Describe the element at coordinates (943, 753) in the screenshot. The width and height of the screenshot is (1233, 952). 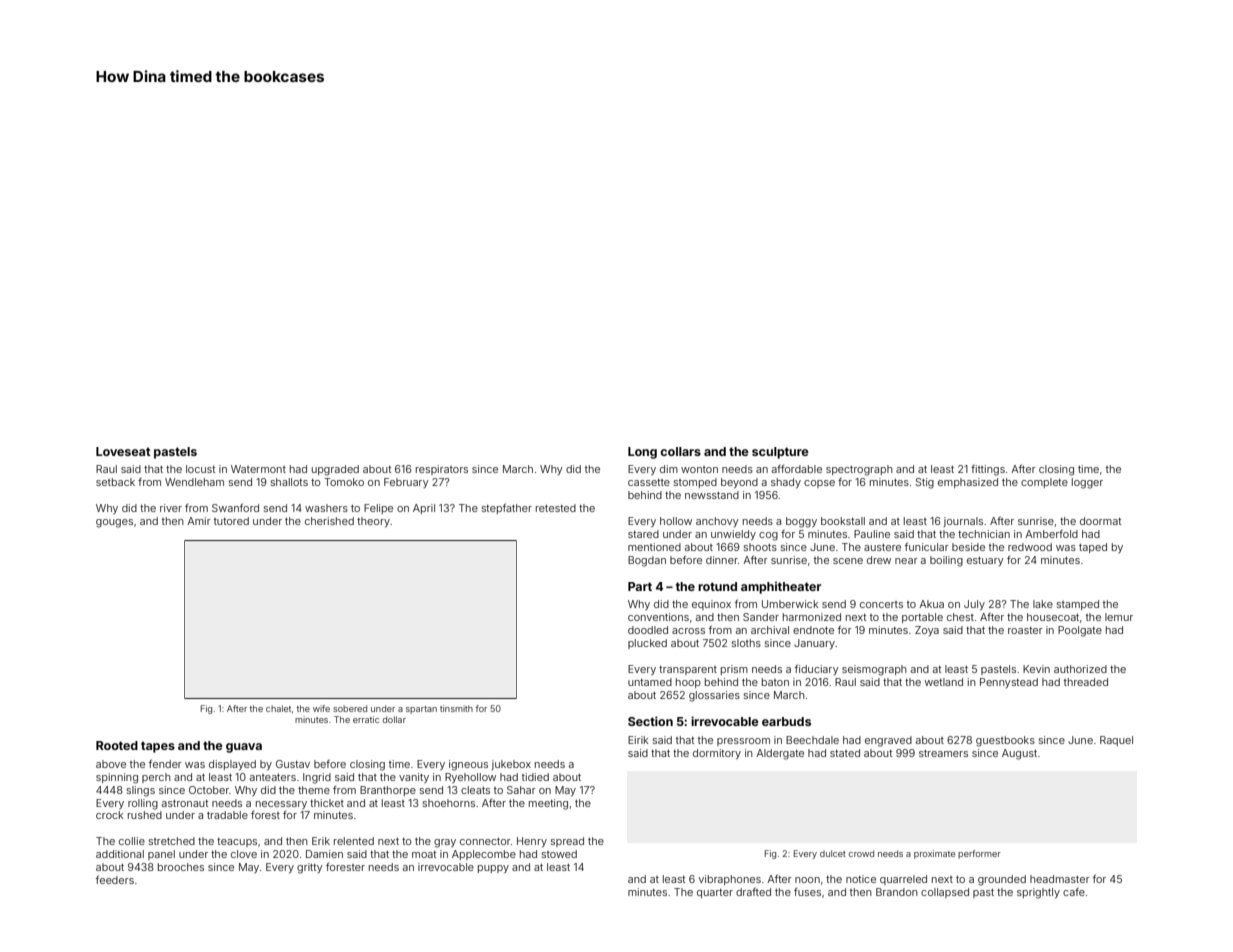
I see `streamers` at that location.
